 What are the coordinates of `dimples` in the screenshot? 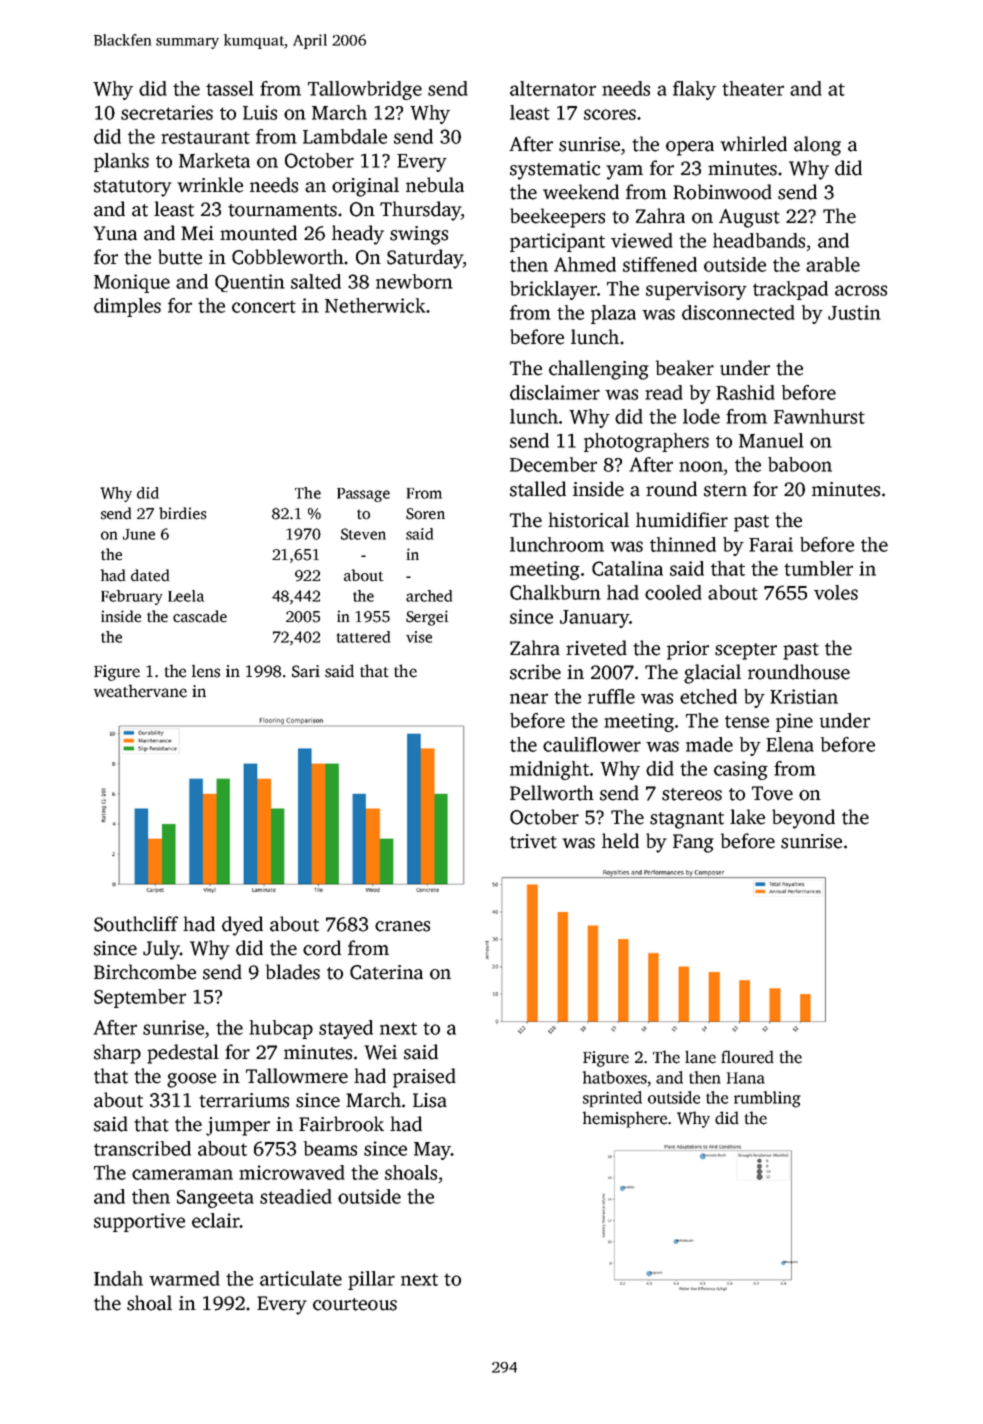 It's located at (127, 307).
